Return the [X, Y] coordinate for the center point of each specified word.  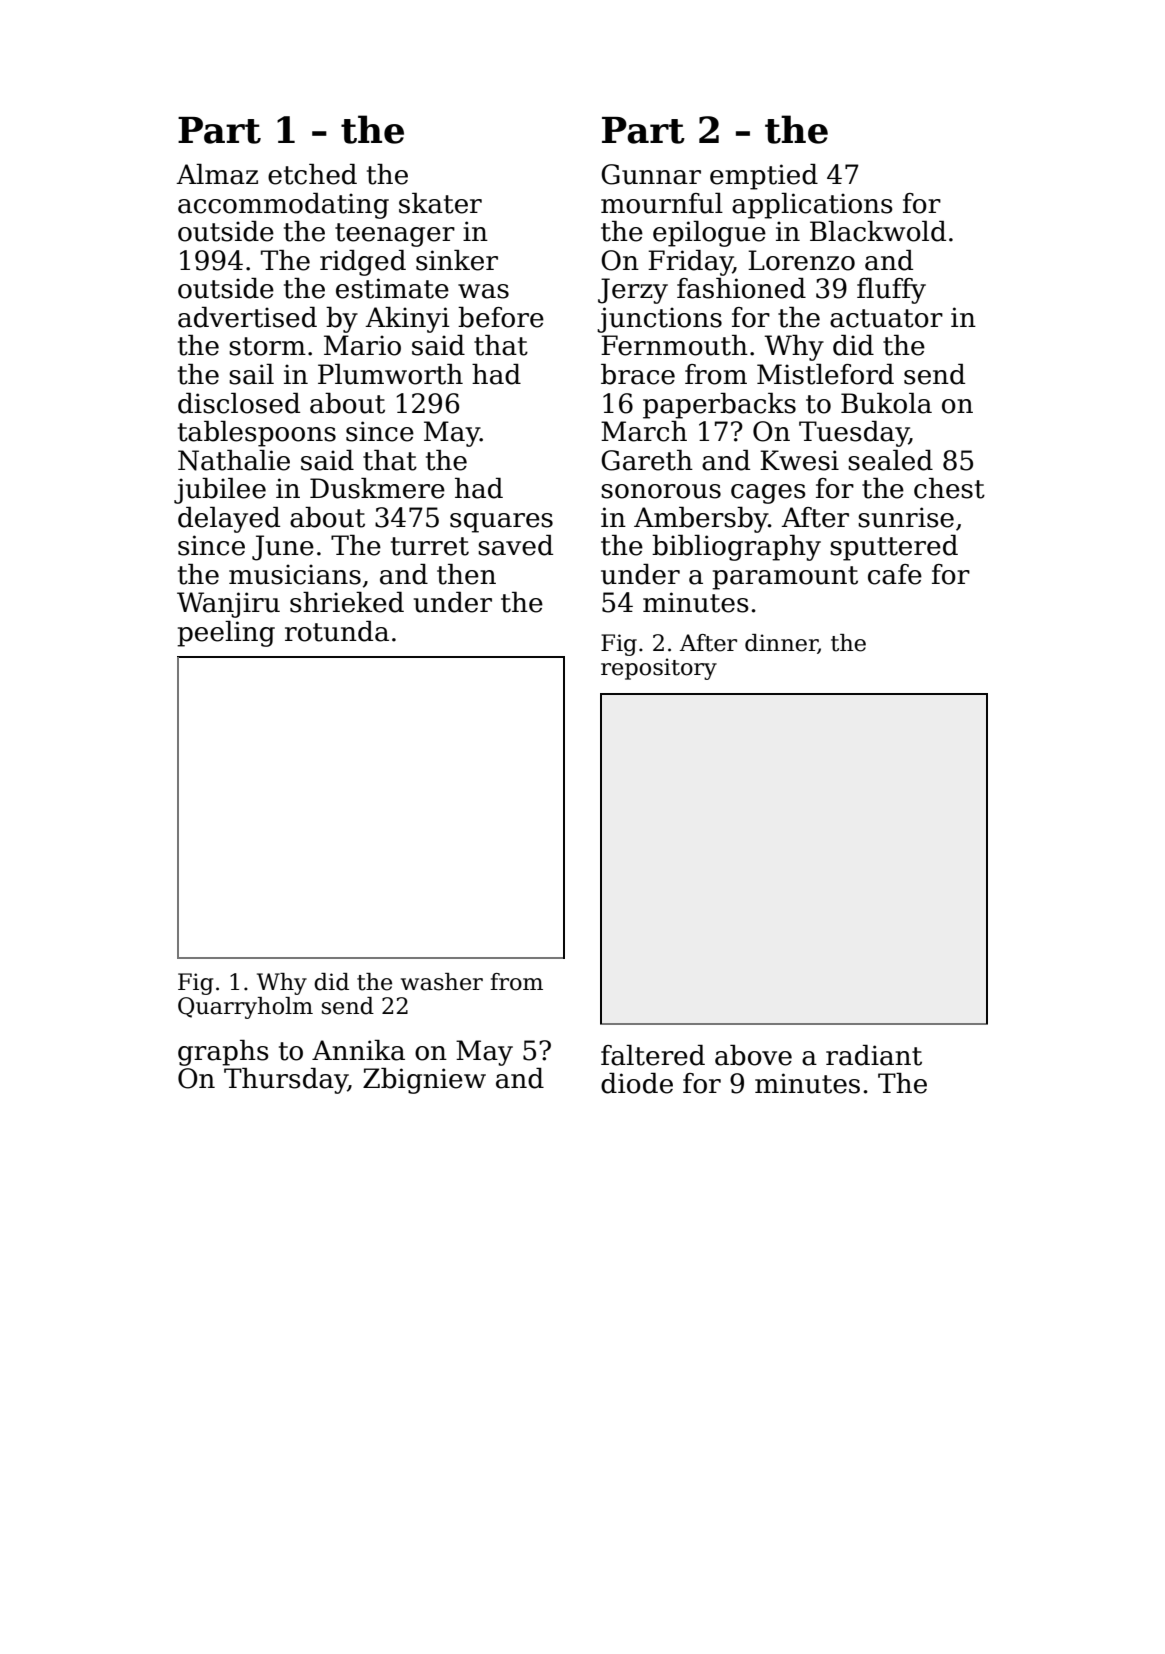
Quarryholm [245, 1008]
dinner [781, 644]
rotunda [337, 631]
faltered [653, 1055]
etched [312, 174]
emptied [764, 177]
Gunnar [651, 174]
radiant [874, 1055]
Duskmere [377, 488]
